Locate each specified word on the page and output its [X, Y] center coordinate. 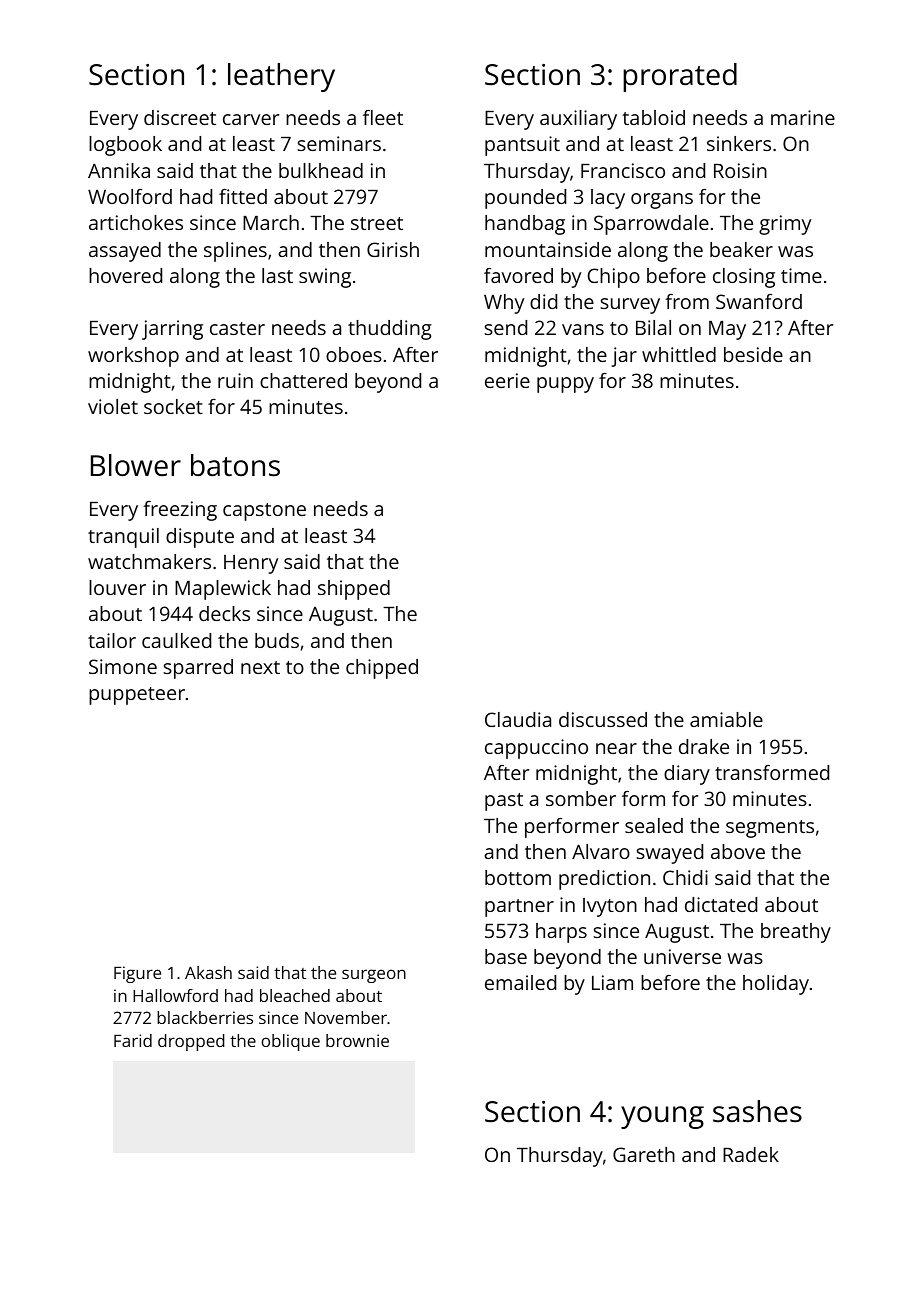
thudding [390, 330]
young [662, 1117]
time [801, 275]
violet [113, 406]
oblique [290, 1042]
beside [753, 354]
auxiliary [578, 120]
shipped [354, 590]
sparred [198, 669]
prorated [680, 77]
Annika [119, 170]
